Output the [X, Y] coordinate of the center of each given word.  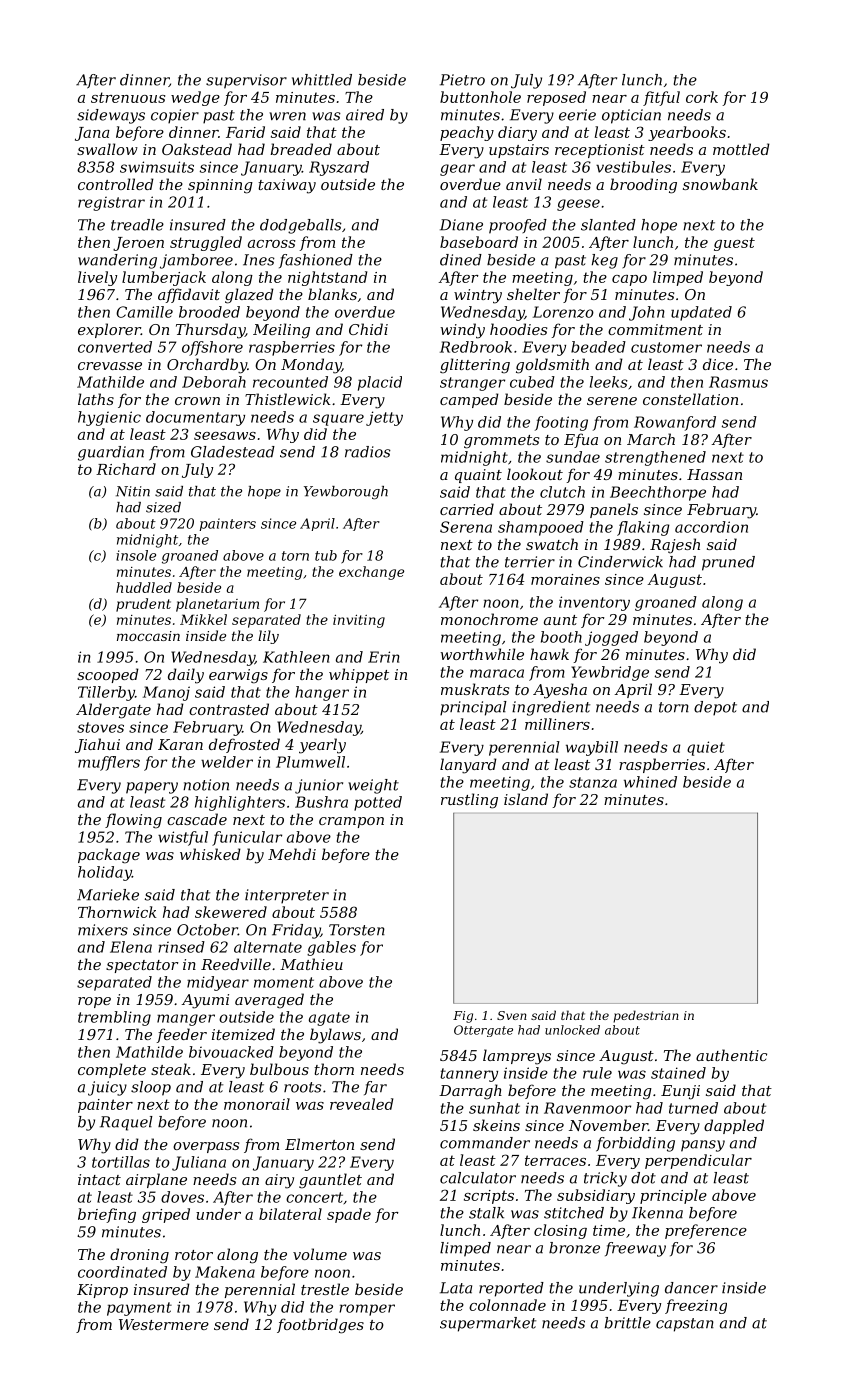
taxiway [287, 186]
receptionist [600, 151]
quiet [706, 748]
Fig [463, 1017]
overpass [206, 1147]
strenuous [128, 97]
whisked [210, 854]
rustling [469, 801]
